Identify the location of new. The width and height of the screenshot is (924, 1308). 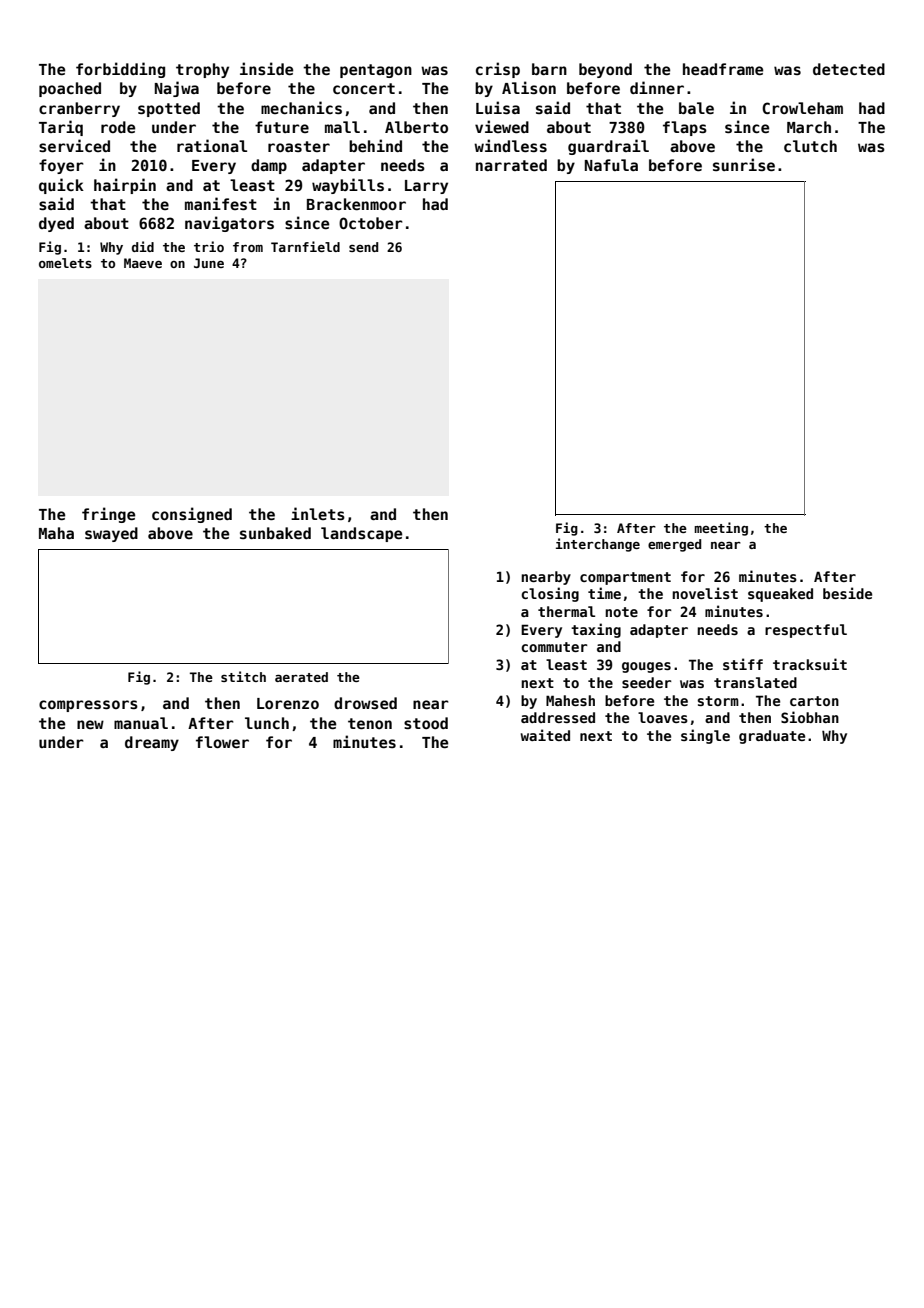
(90, 724).
